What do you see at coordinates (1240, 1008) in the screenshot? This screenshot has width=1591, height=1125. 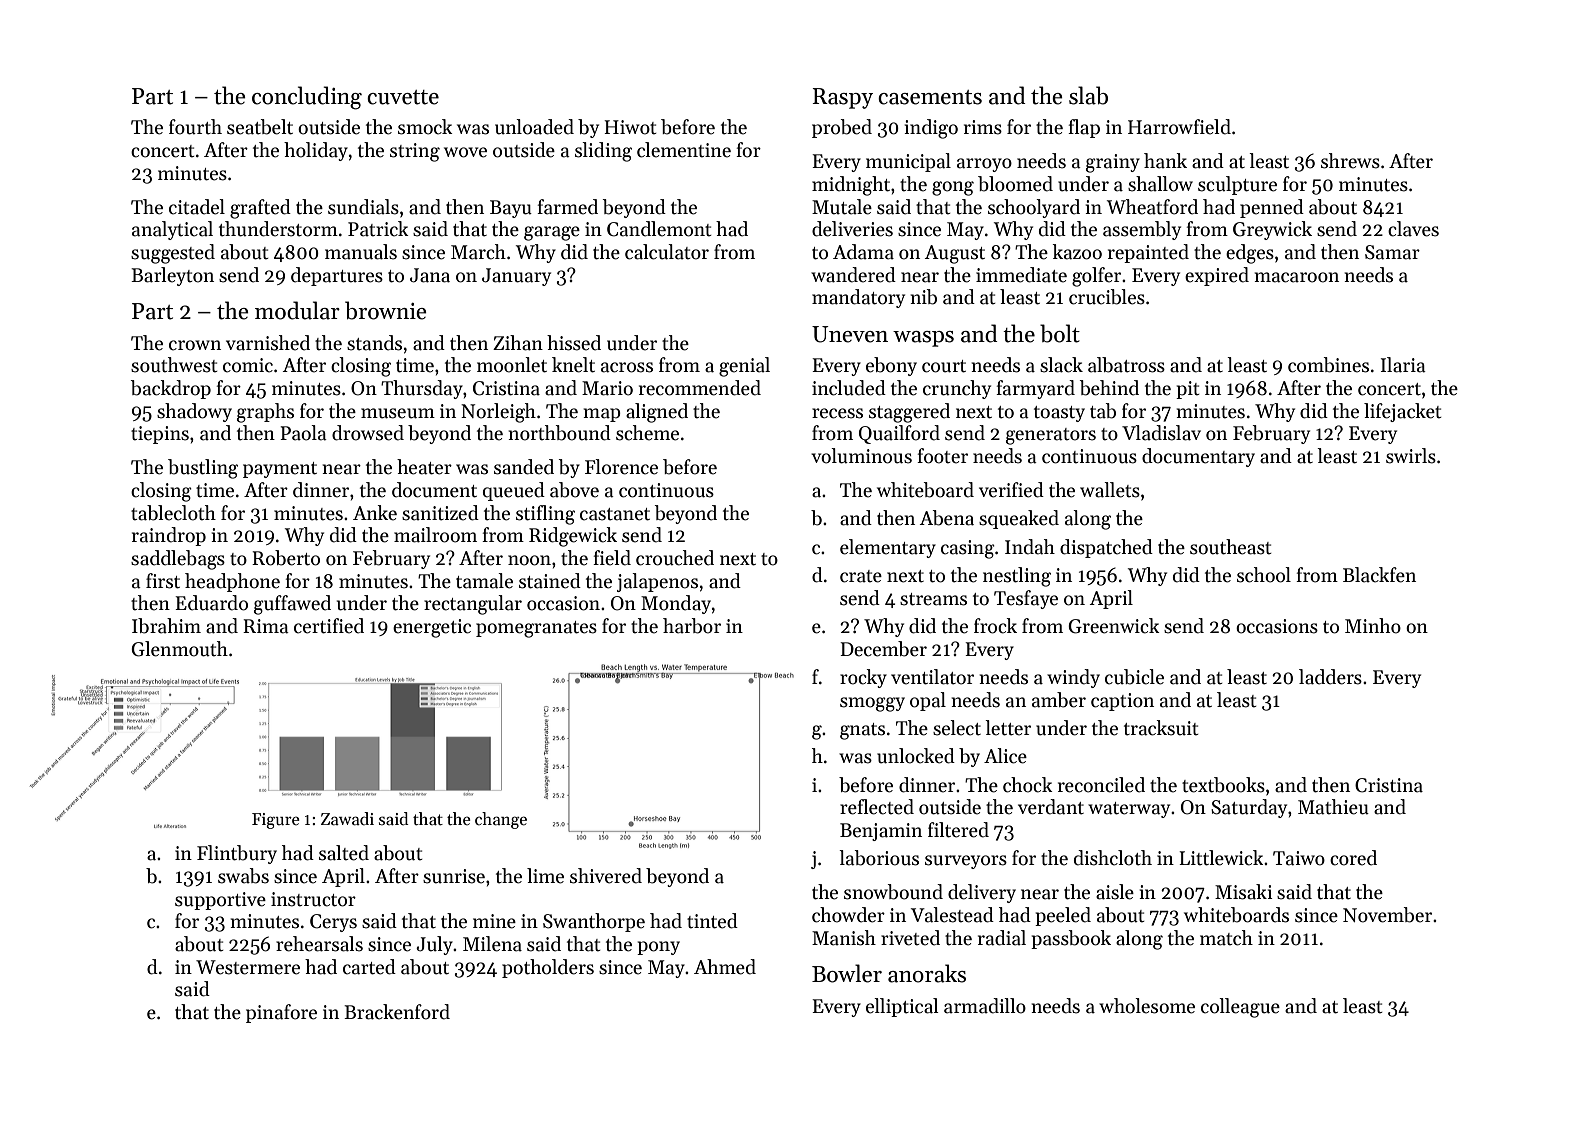 I see `colleague` at bounding box center [1240, 1008].
